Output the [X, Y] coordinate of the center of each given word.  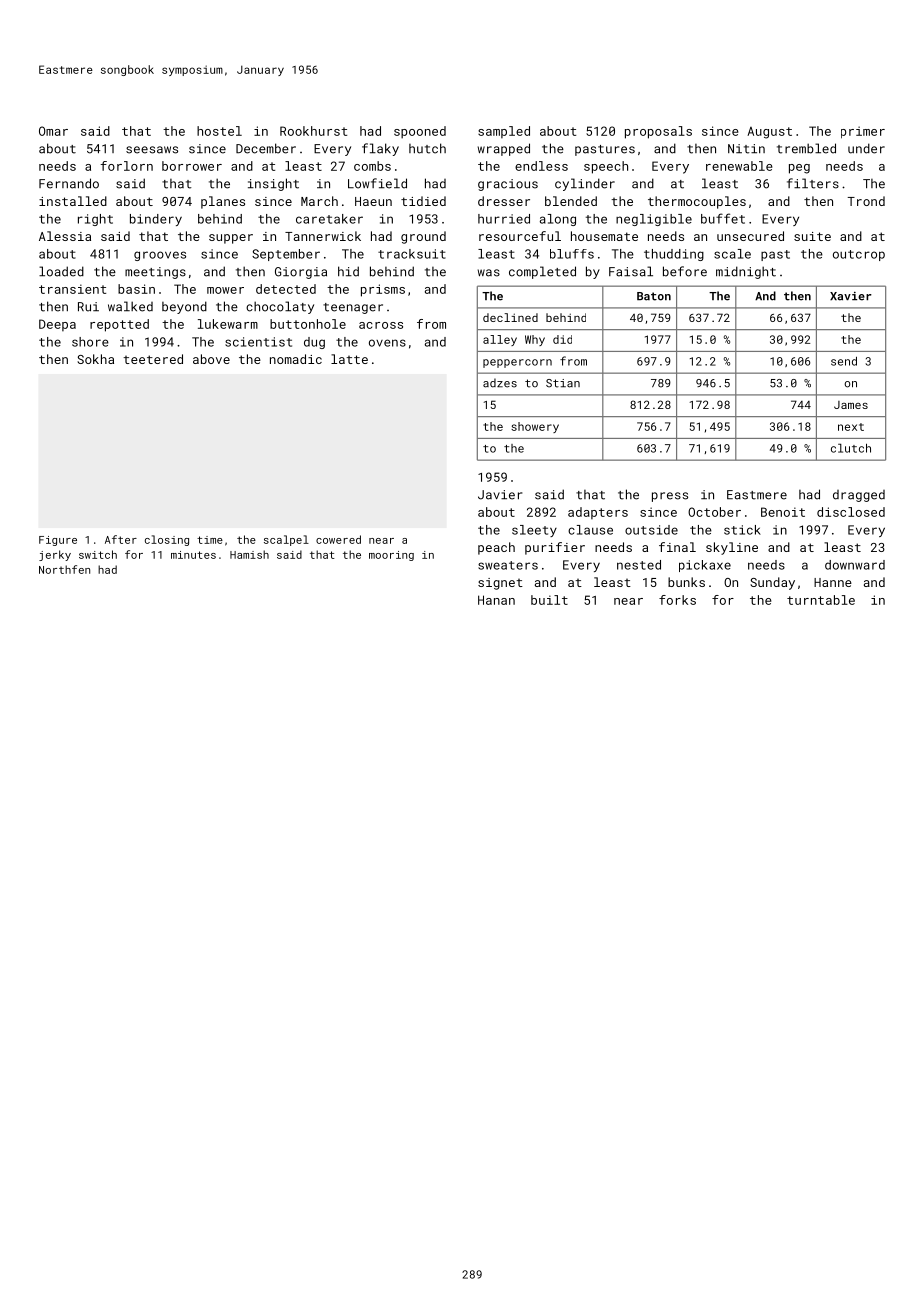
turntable [821, 600]
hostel [219, 131]
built [549, 600]
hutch [427, 148]
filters [813, 183]
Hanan [496, 600]
